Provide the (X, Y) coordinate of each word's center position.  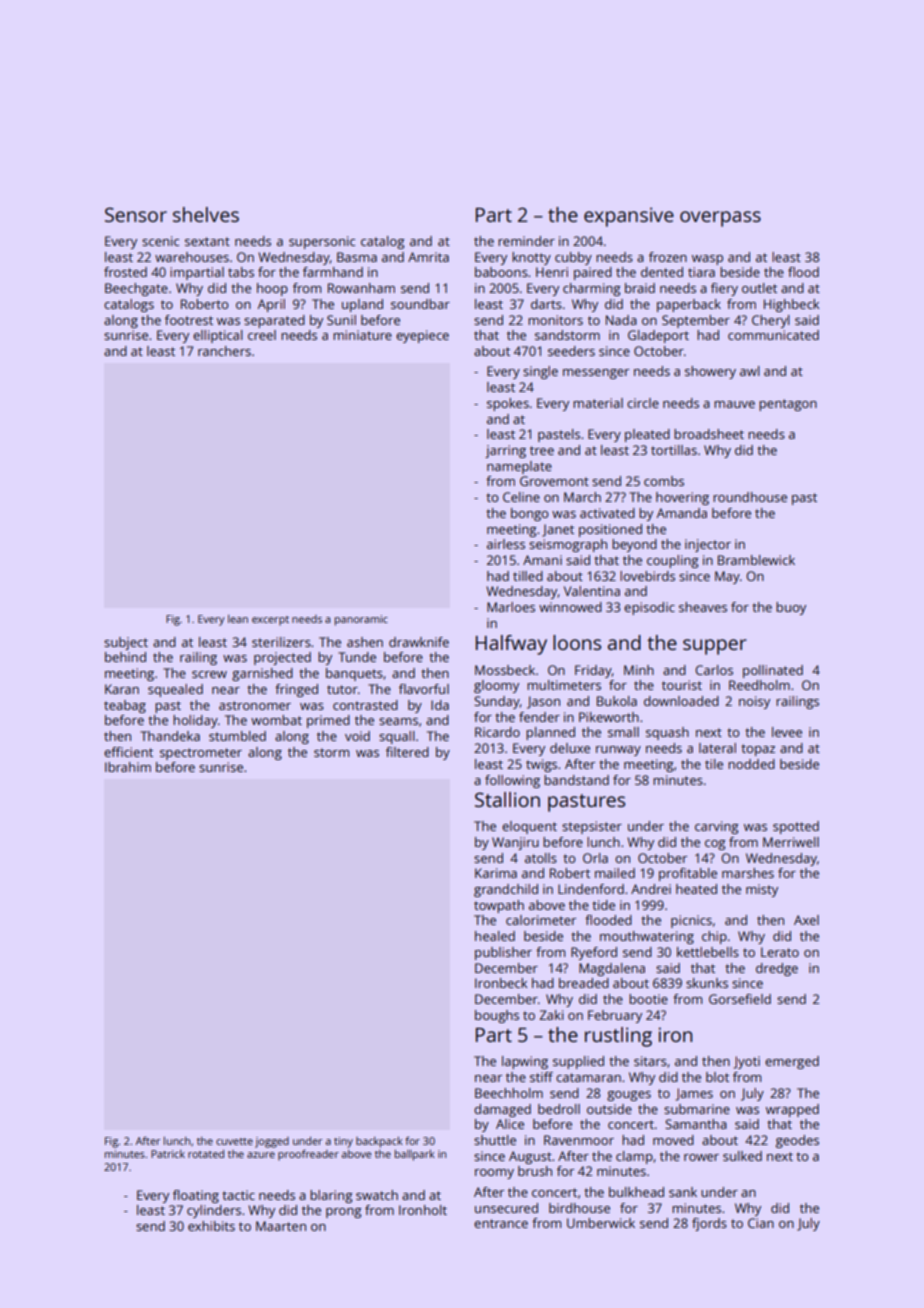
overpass (720, 219)
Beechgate (136, 289)
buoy (791, 608)
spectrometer (201, 754)
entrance (501, 1223)
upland (362, 305)
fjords (709, 1224)
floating (196, 1196)
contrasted (365, 705)
